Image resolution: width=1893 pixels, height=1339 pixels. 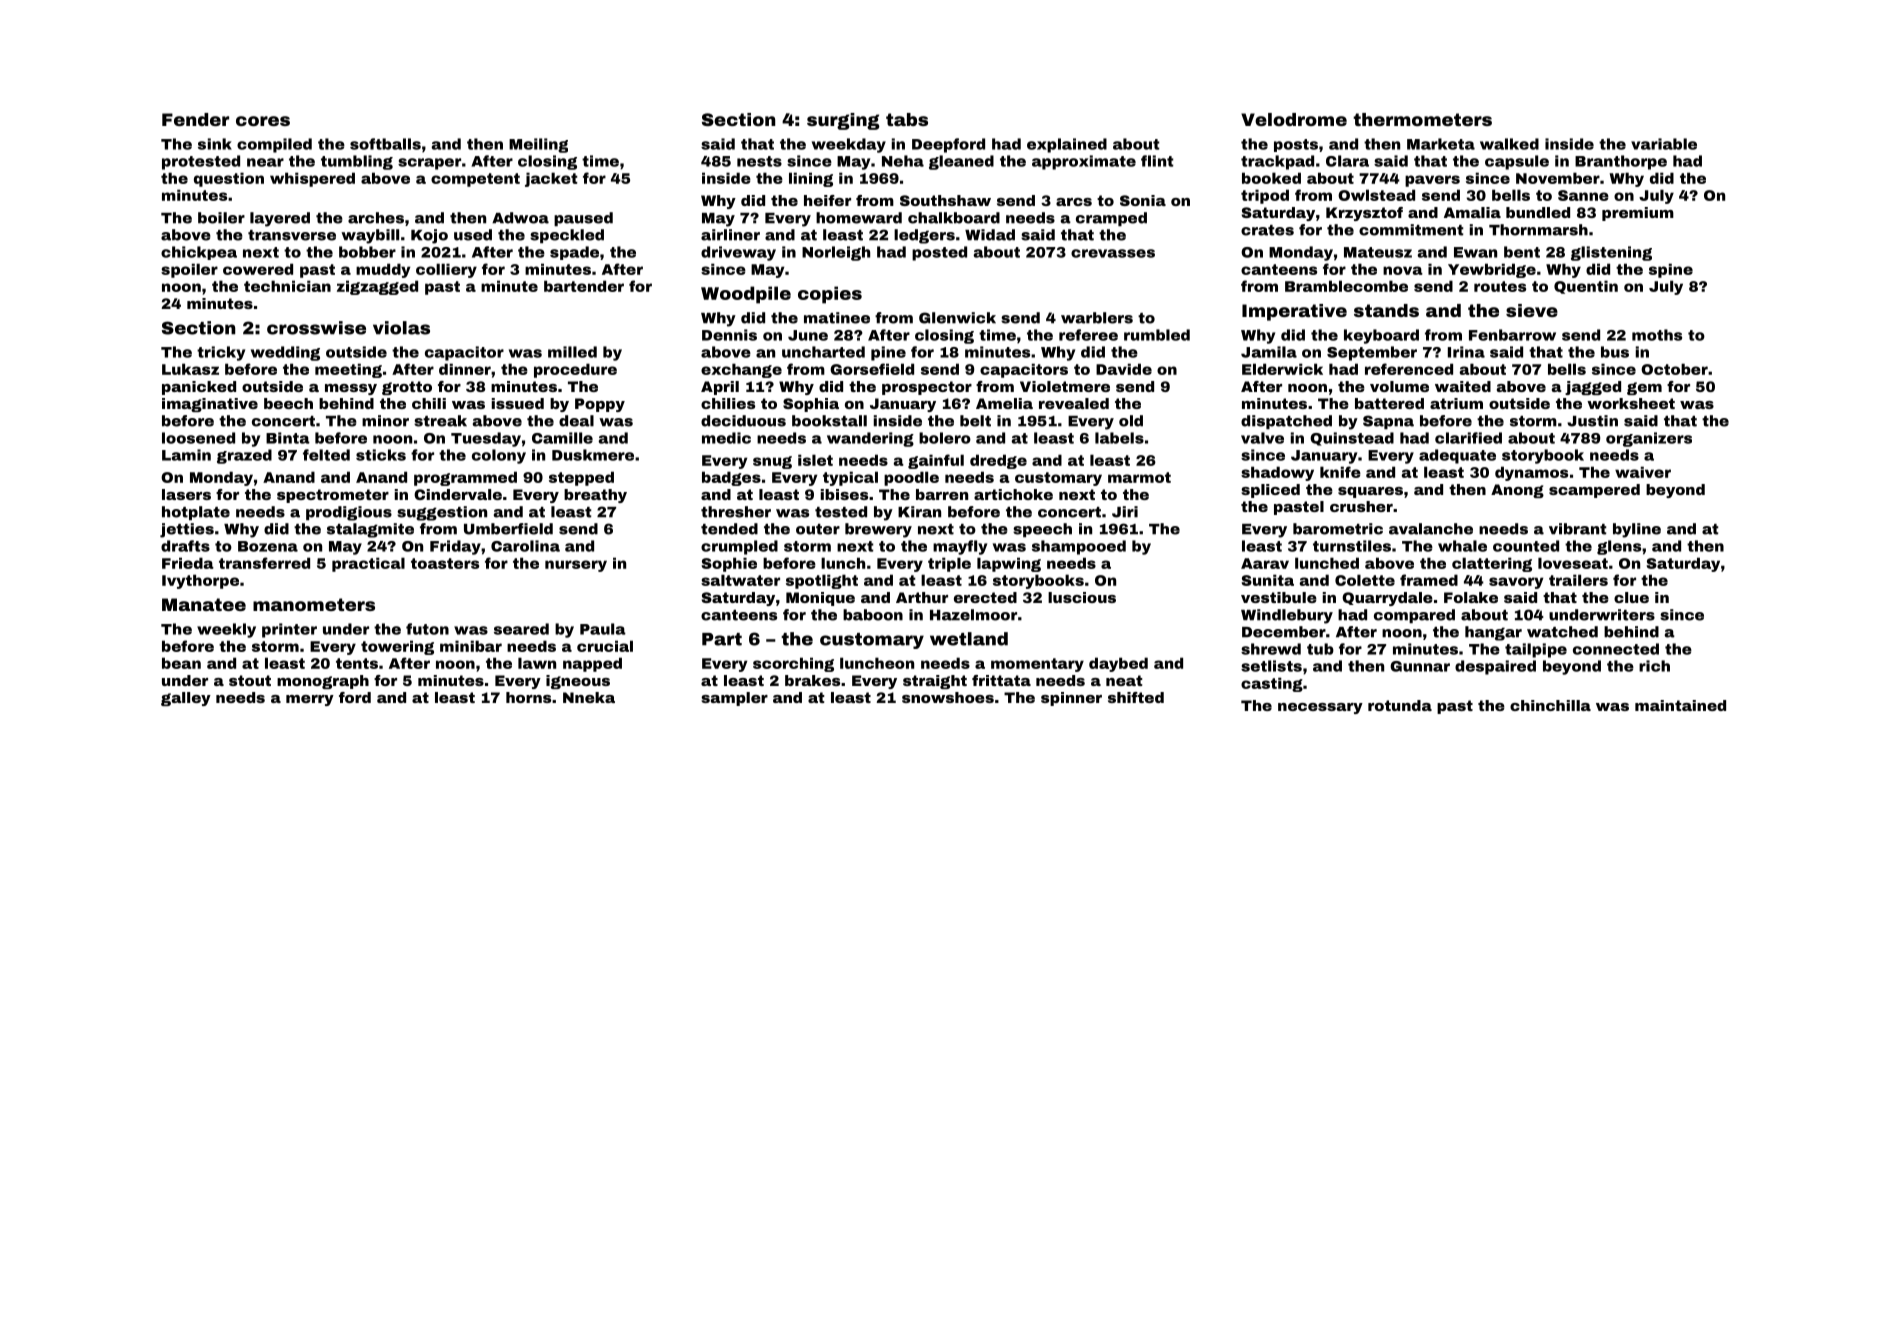 I want to click on Velodrome, so click(x=1294, y=119).
